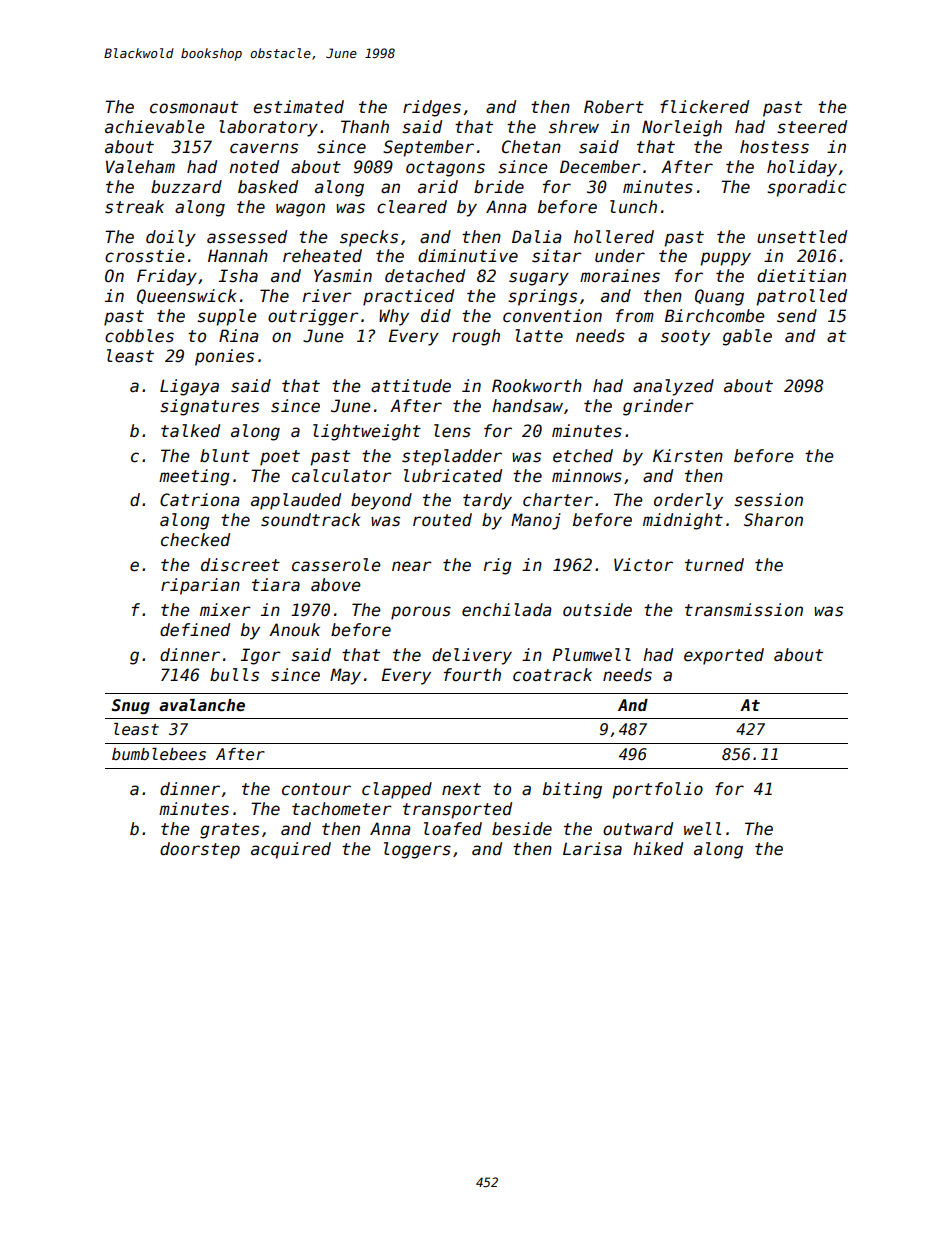  What do you see at coordinates (557, 256) in the screenshot?
I see `sitar` at bounding box center [557, 256].
